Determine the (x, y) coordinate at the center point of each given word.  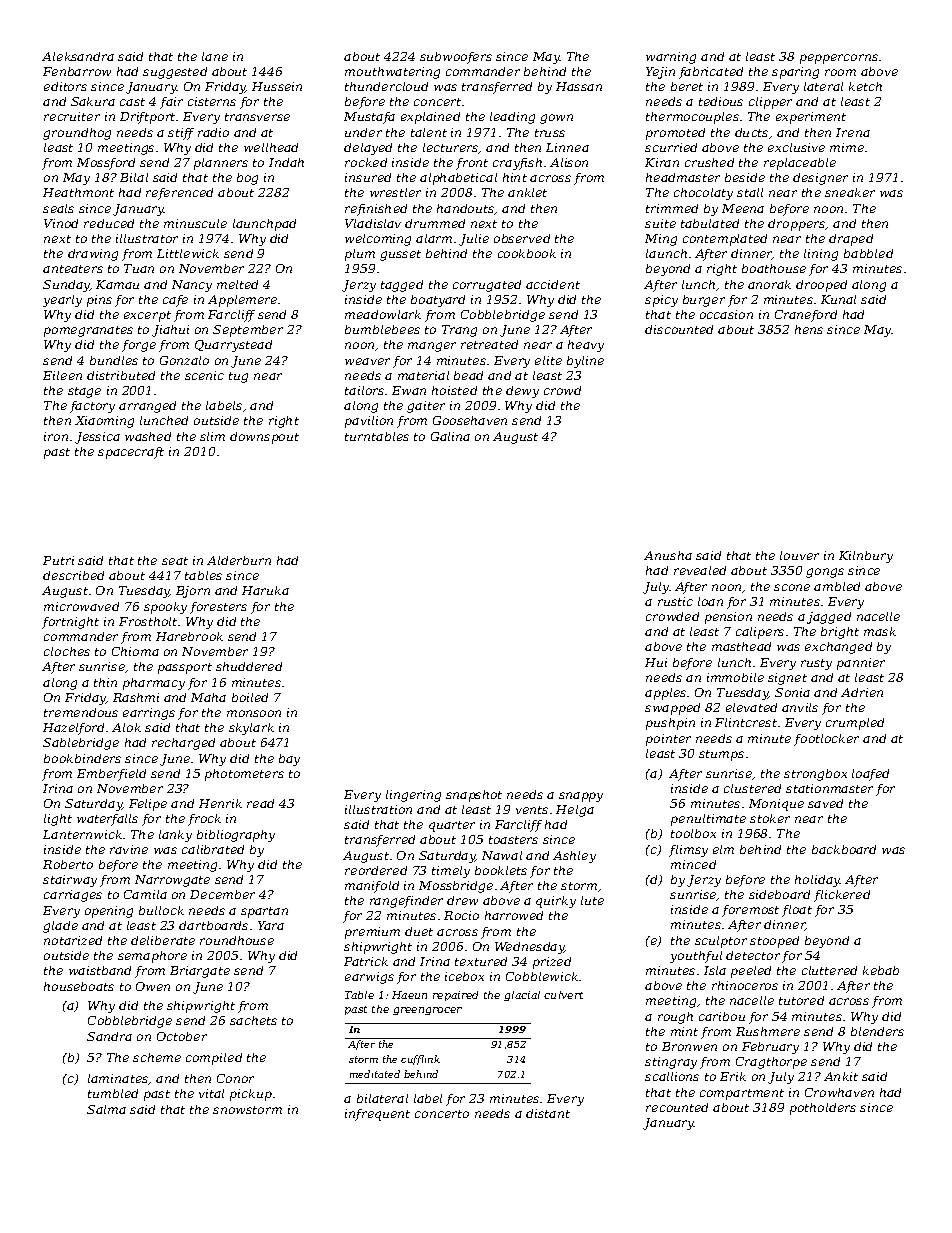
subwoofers (456, 58)
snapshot (474, 796)
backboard (844, 849)
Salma (106, 1109)
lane (215, 56)
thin (105, 682)
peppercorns (839, 59)
